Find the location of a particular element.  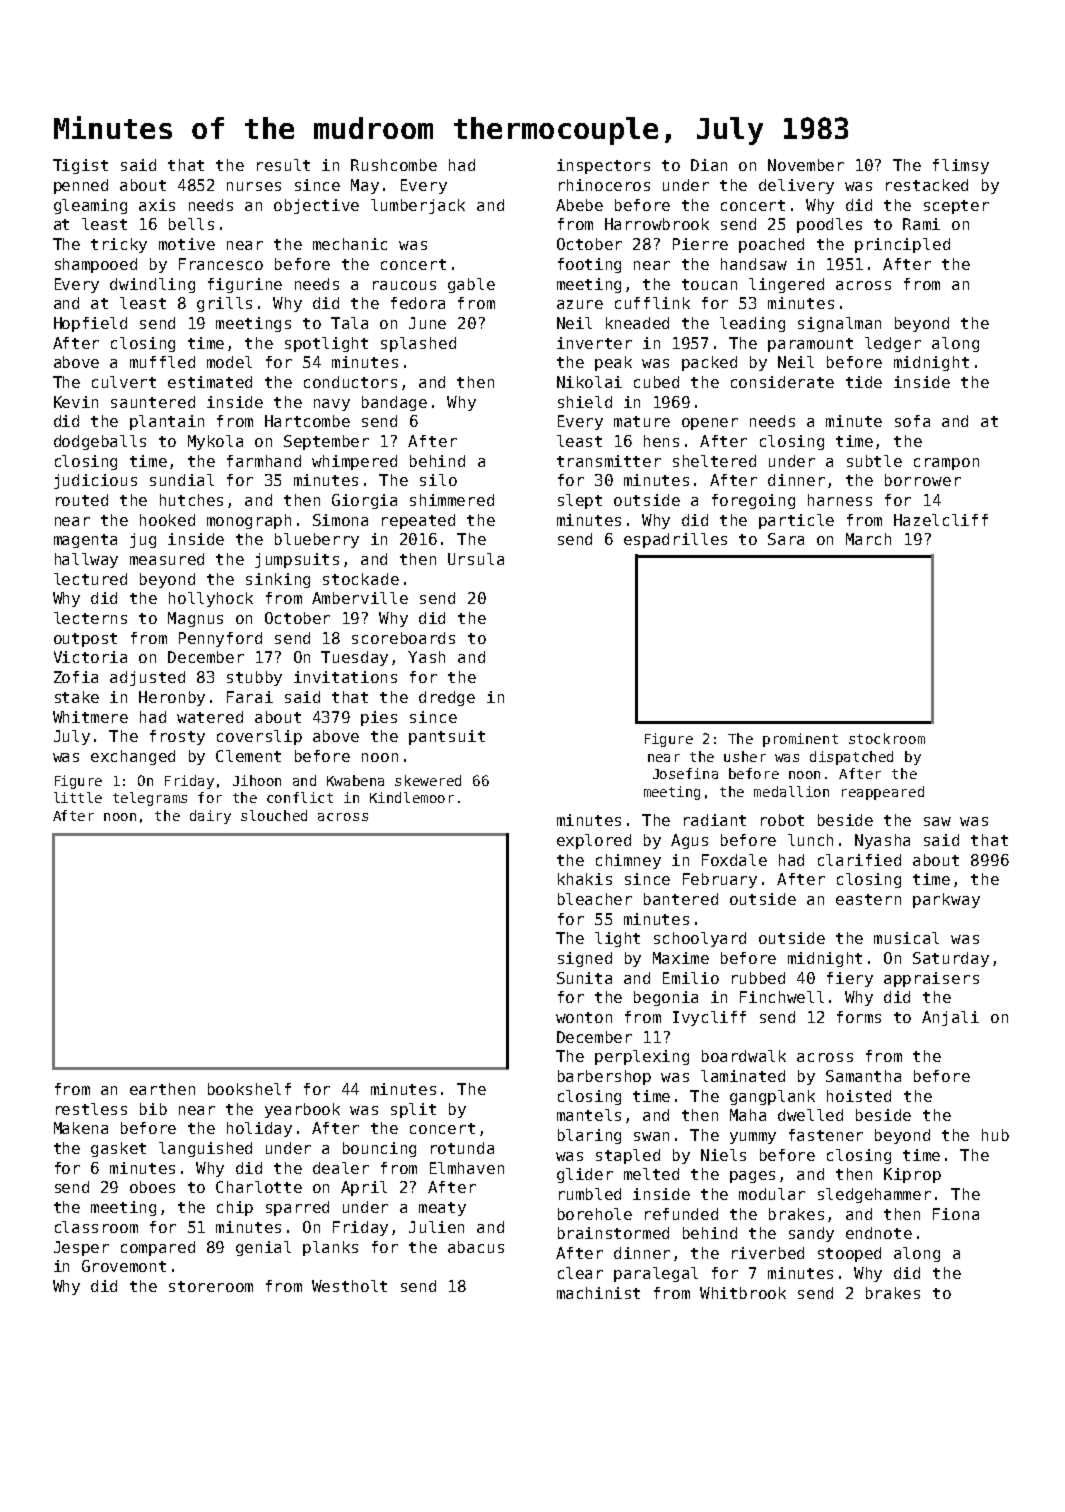

poodles is located at coordinates (829, 225).
